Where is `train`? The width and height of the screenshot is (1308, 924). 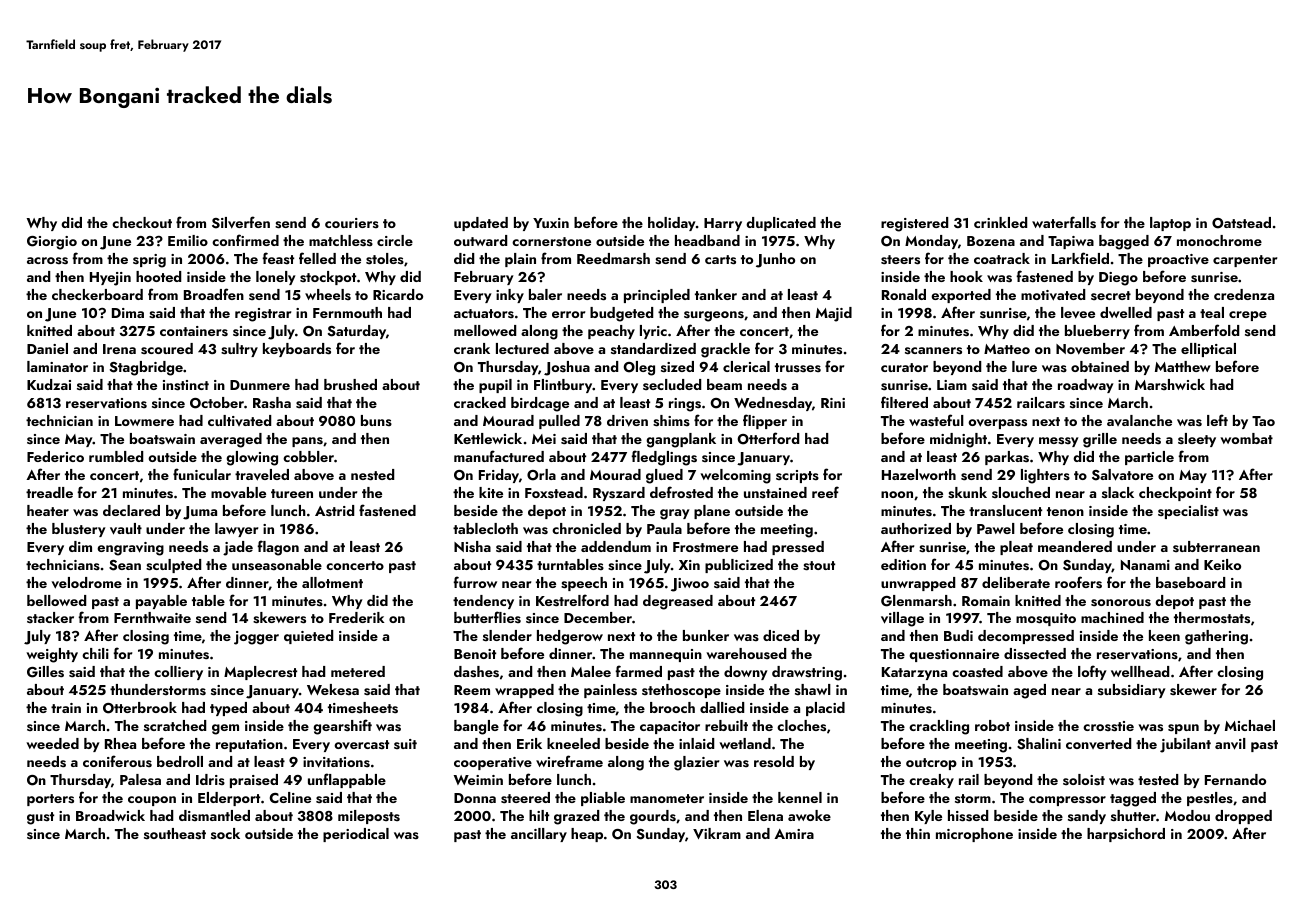 train is located at coordinates (66, 708).
